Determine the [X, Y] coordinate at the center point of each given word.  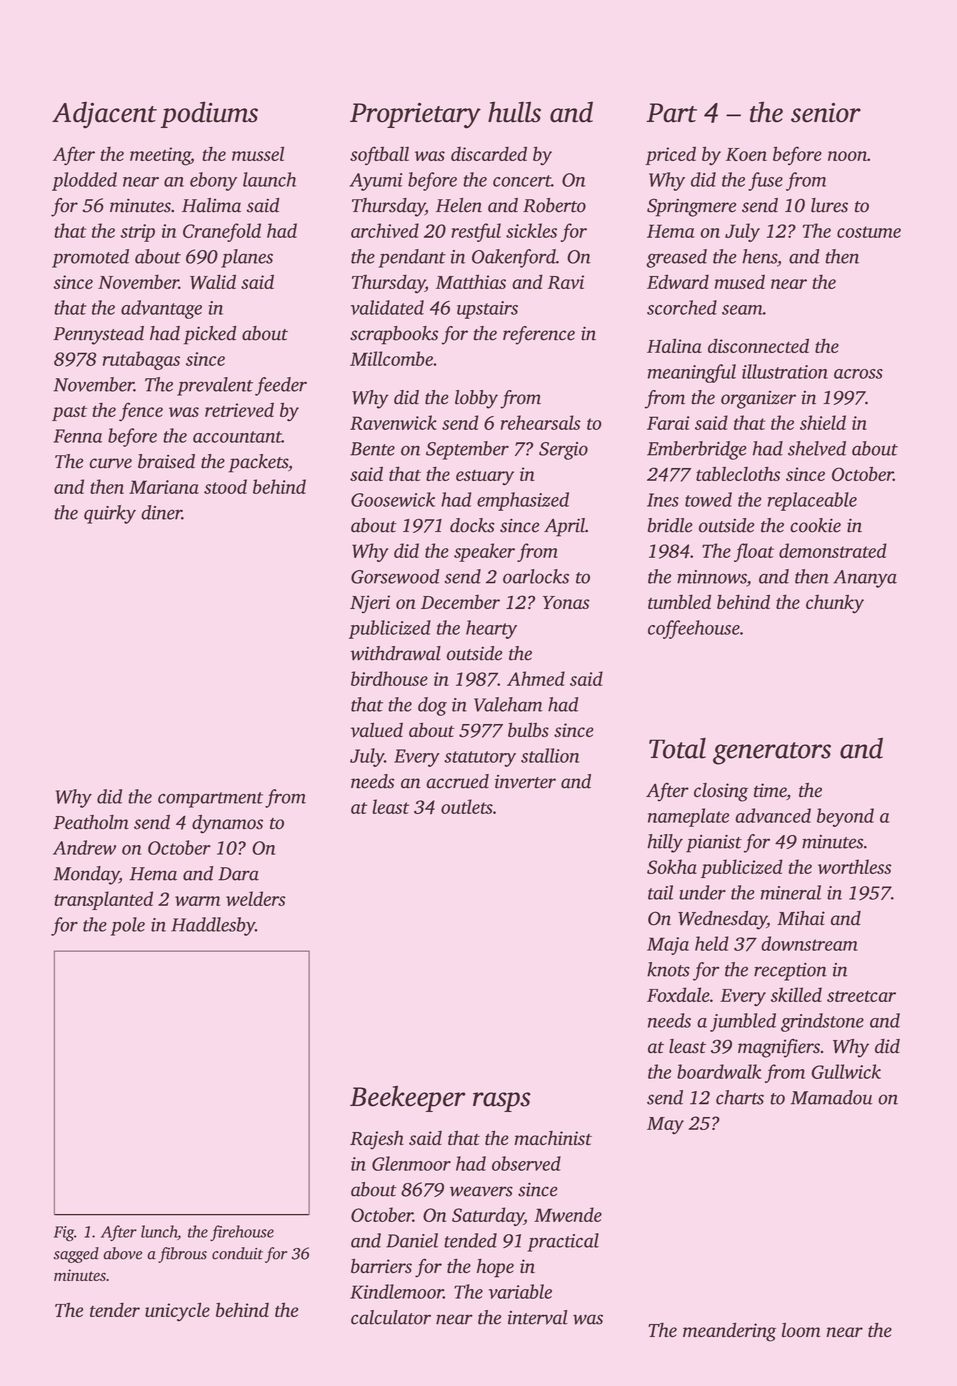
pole [127, 926]
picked [210, 335]
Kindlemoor [396, 1291]
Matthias [471, 281]
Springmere [691, 207]
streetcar [861, 996]
